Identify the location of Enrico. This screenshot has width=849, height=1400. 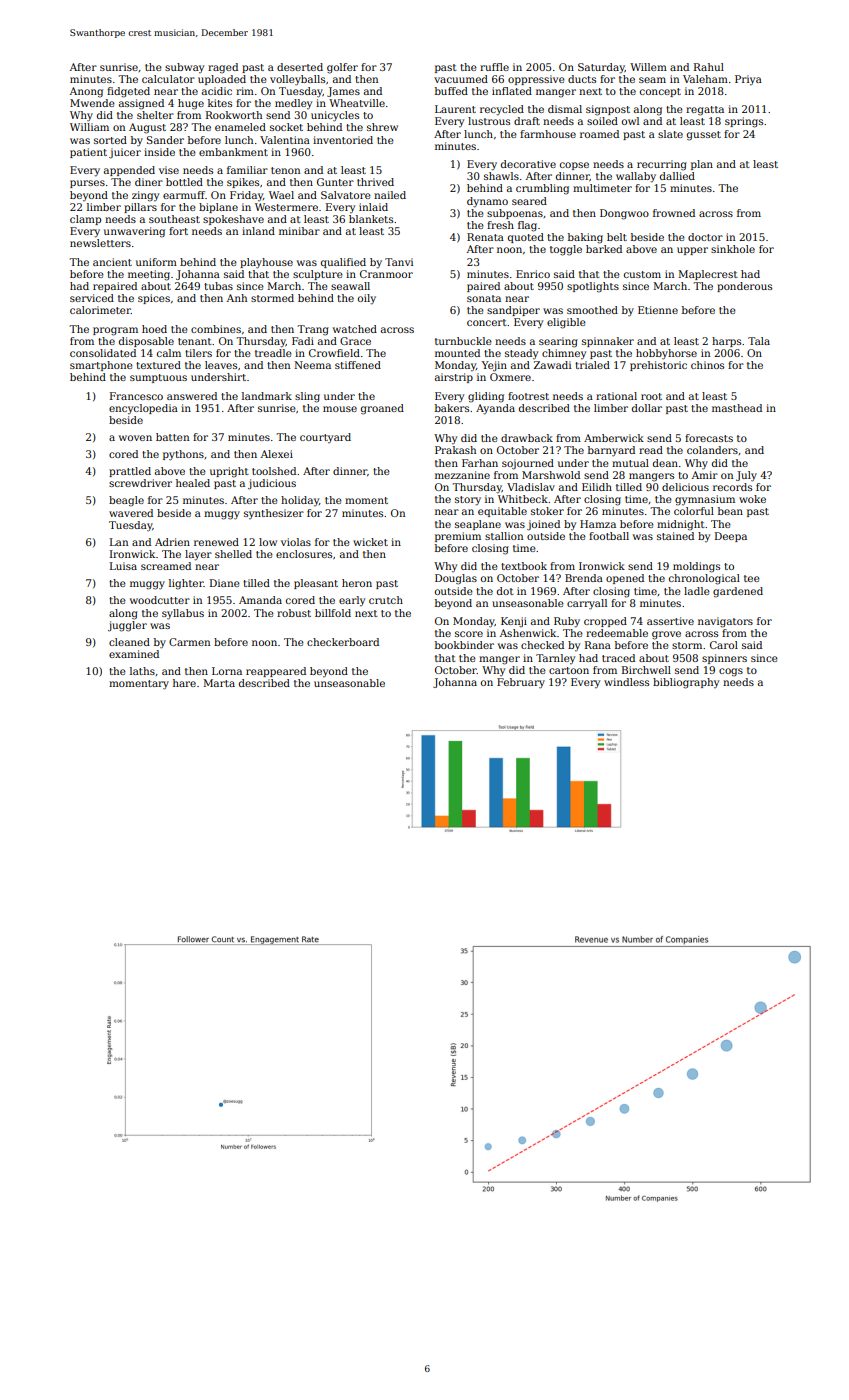
(533, 274).
